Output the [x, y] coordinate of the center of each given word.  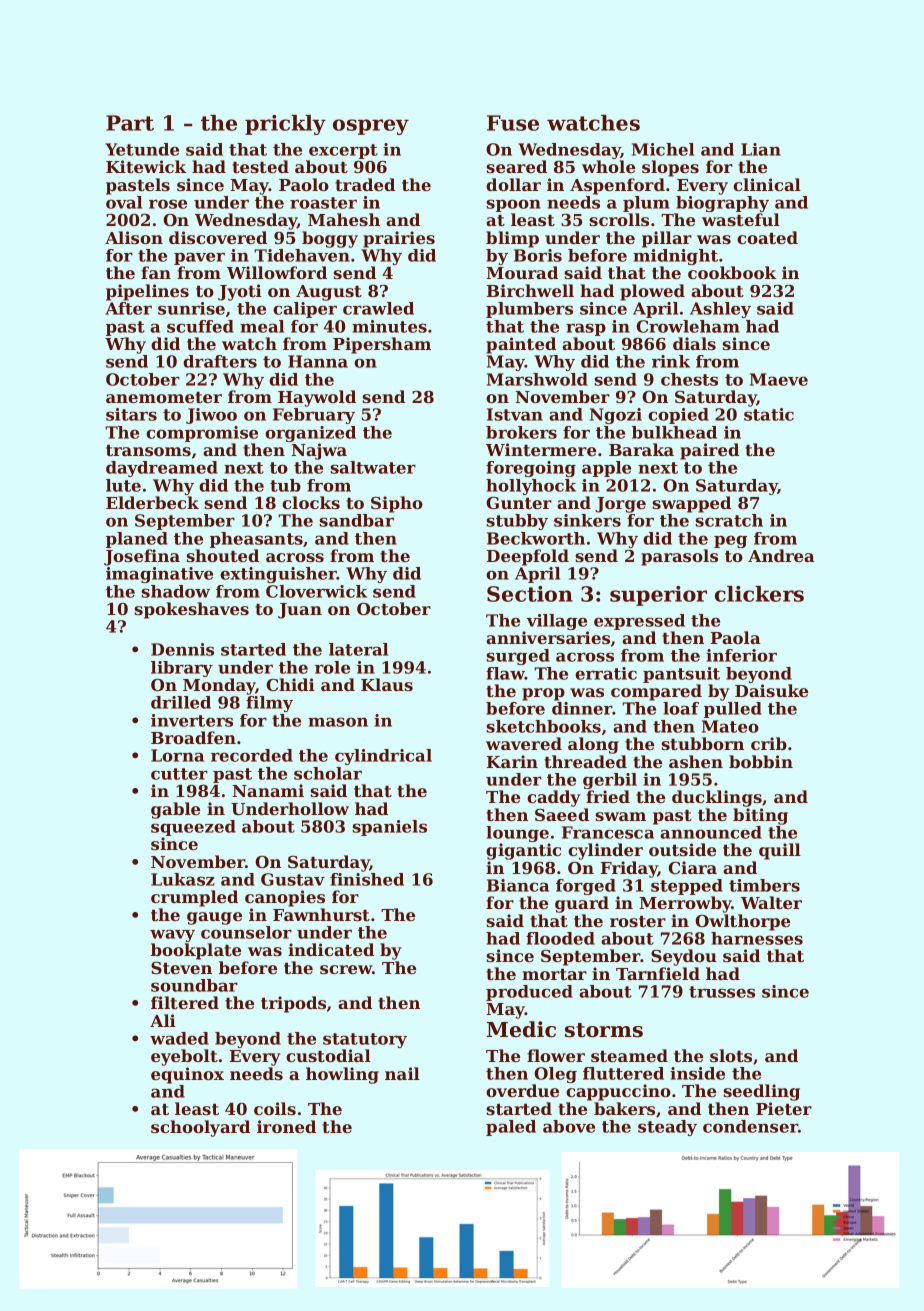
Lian [761, 149]
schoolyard [200, 1128]
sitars [131, 414]
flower [556, 1055]
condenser [750, 1126]
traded [365, 184]
